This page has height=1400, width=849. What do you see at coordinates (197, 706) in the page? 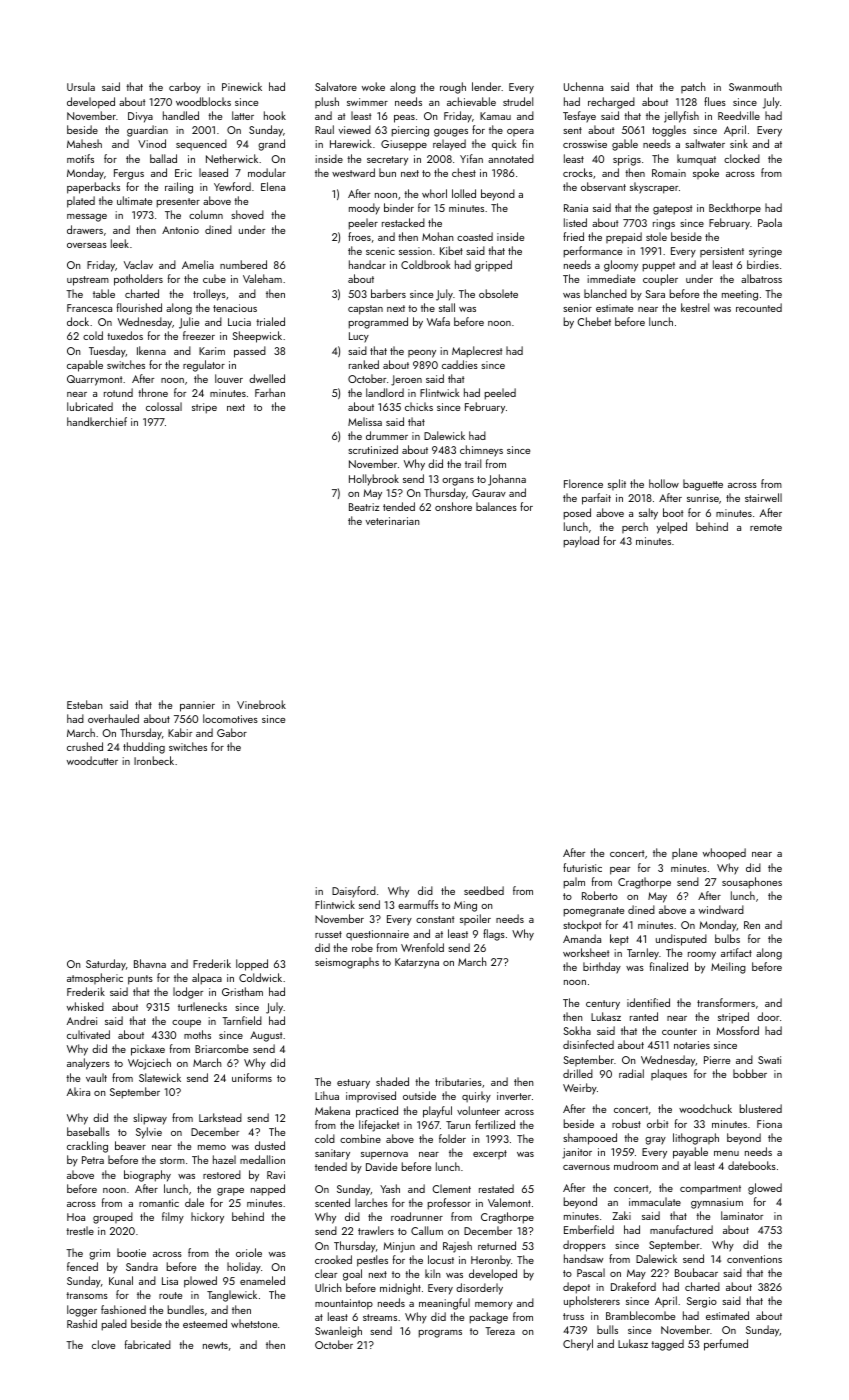
I see `pannier` at bounding box center [197, 706].
